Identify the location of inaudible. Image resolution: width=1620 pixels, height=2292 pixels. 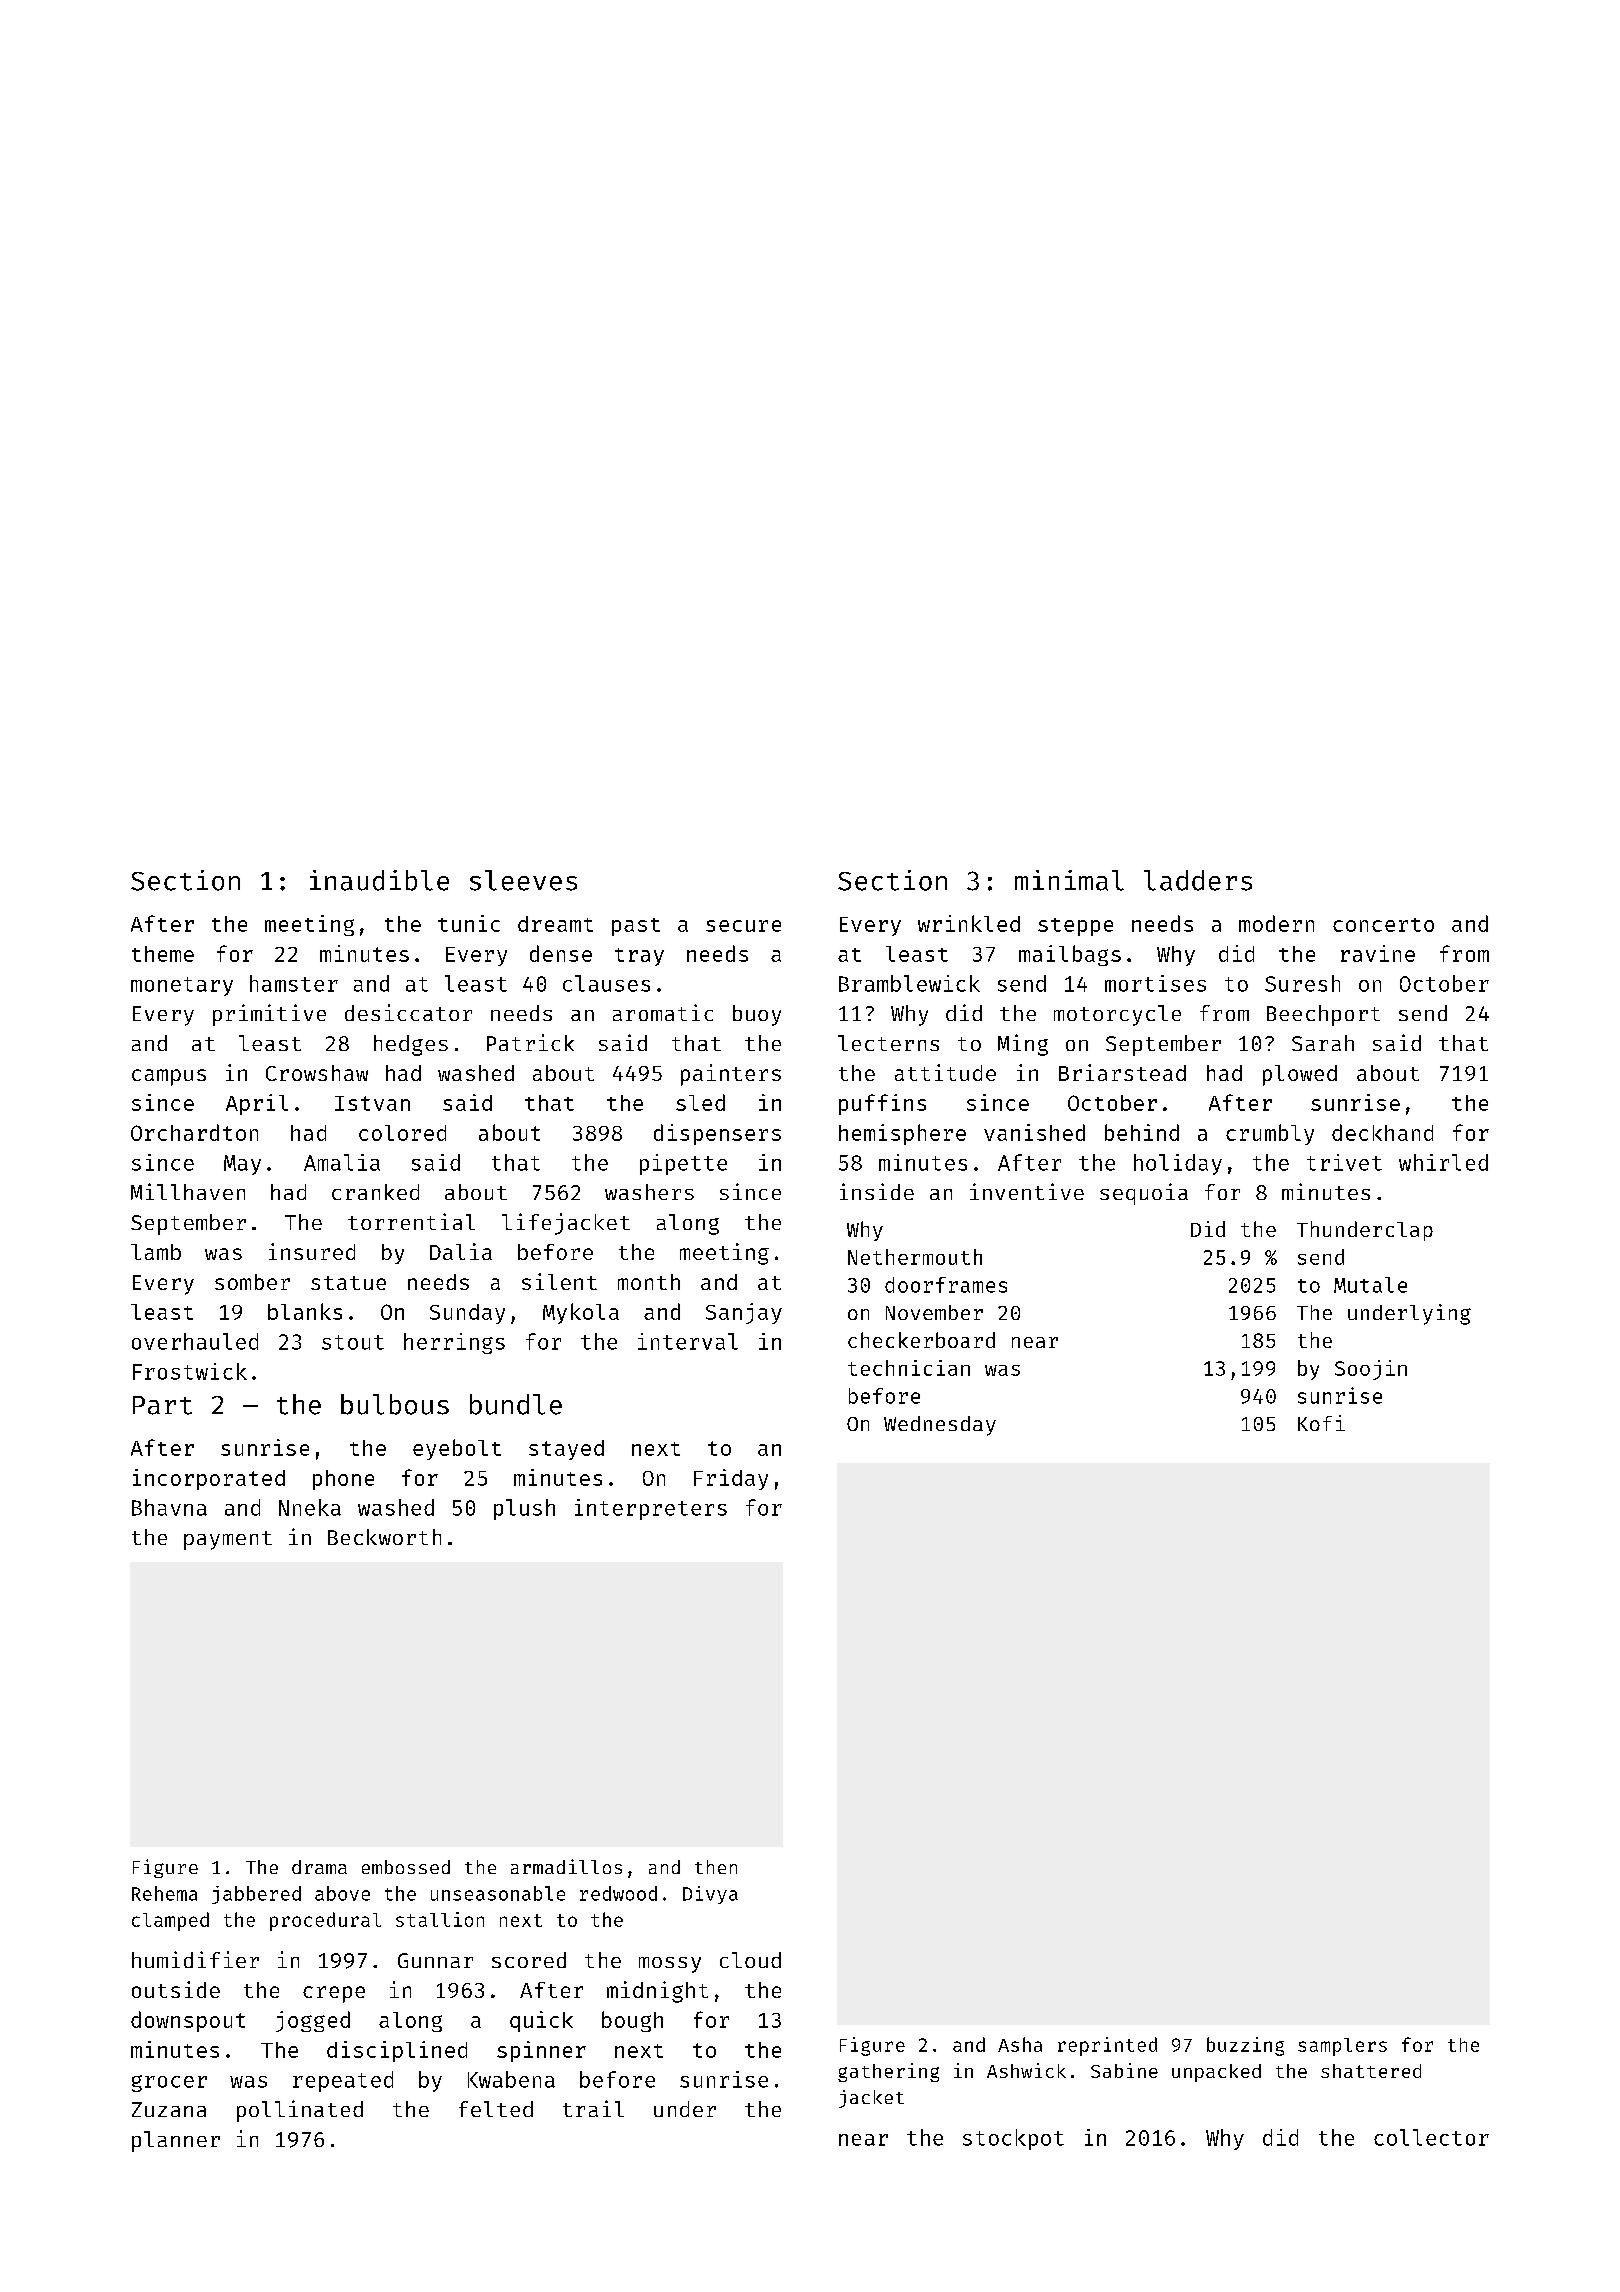
(379, 880).
